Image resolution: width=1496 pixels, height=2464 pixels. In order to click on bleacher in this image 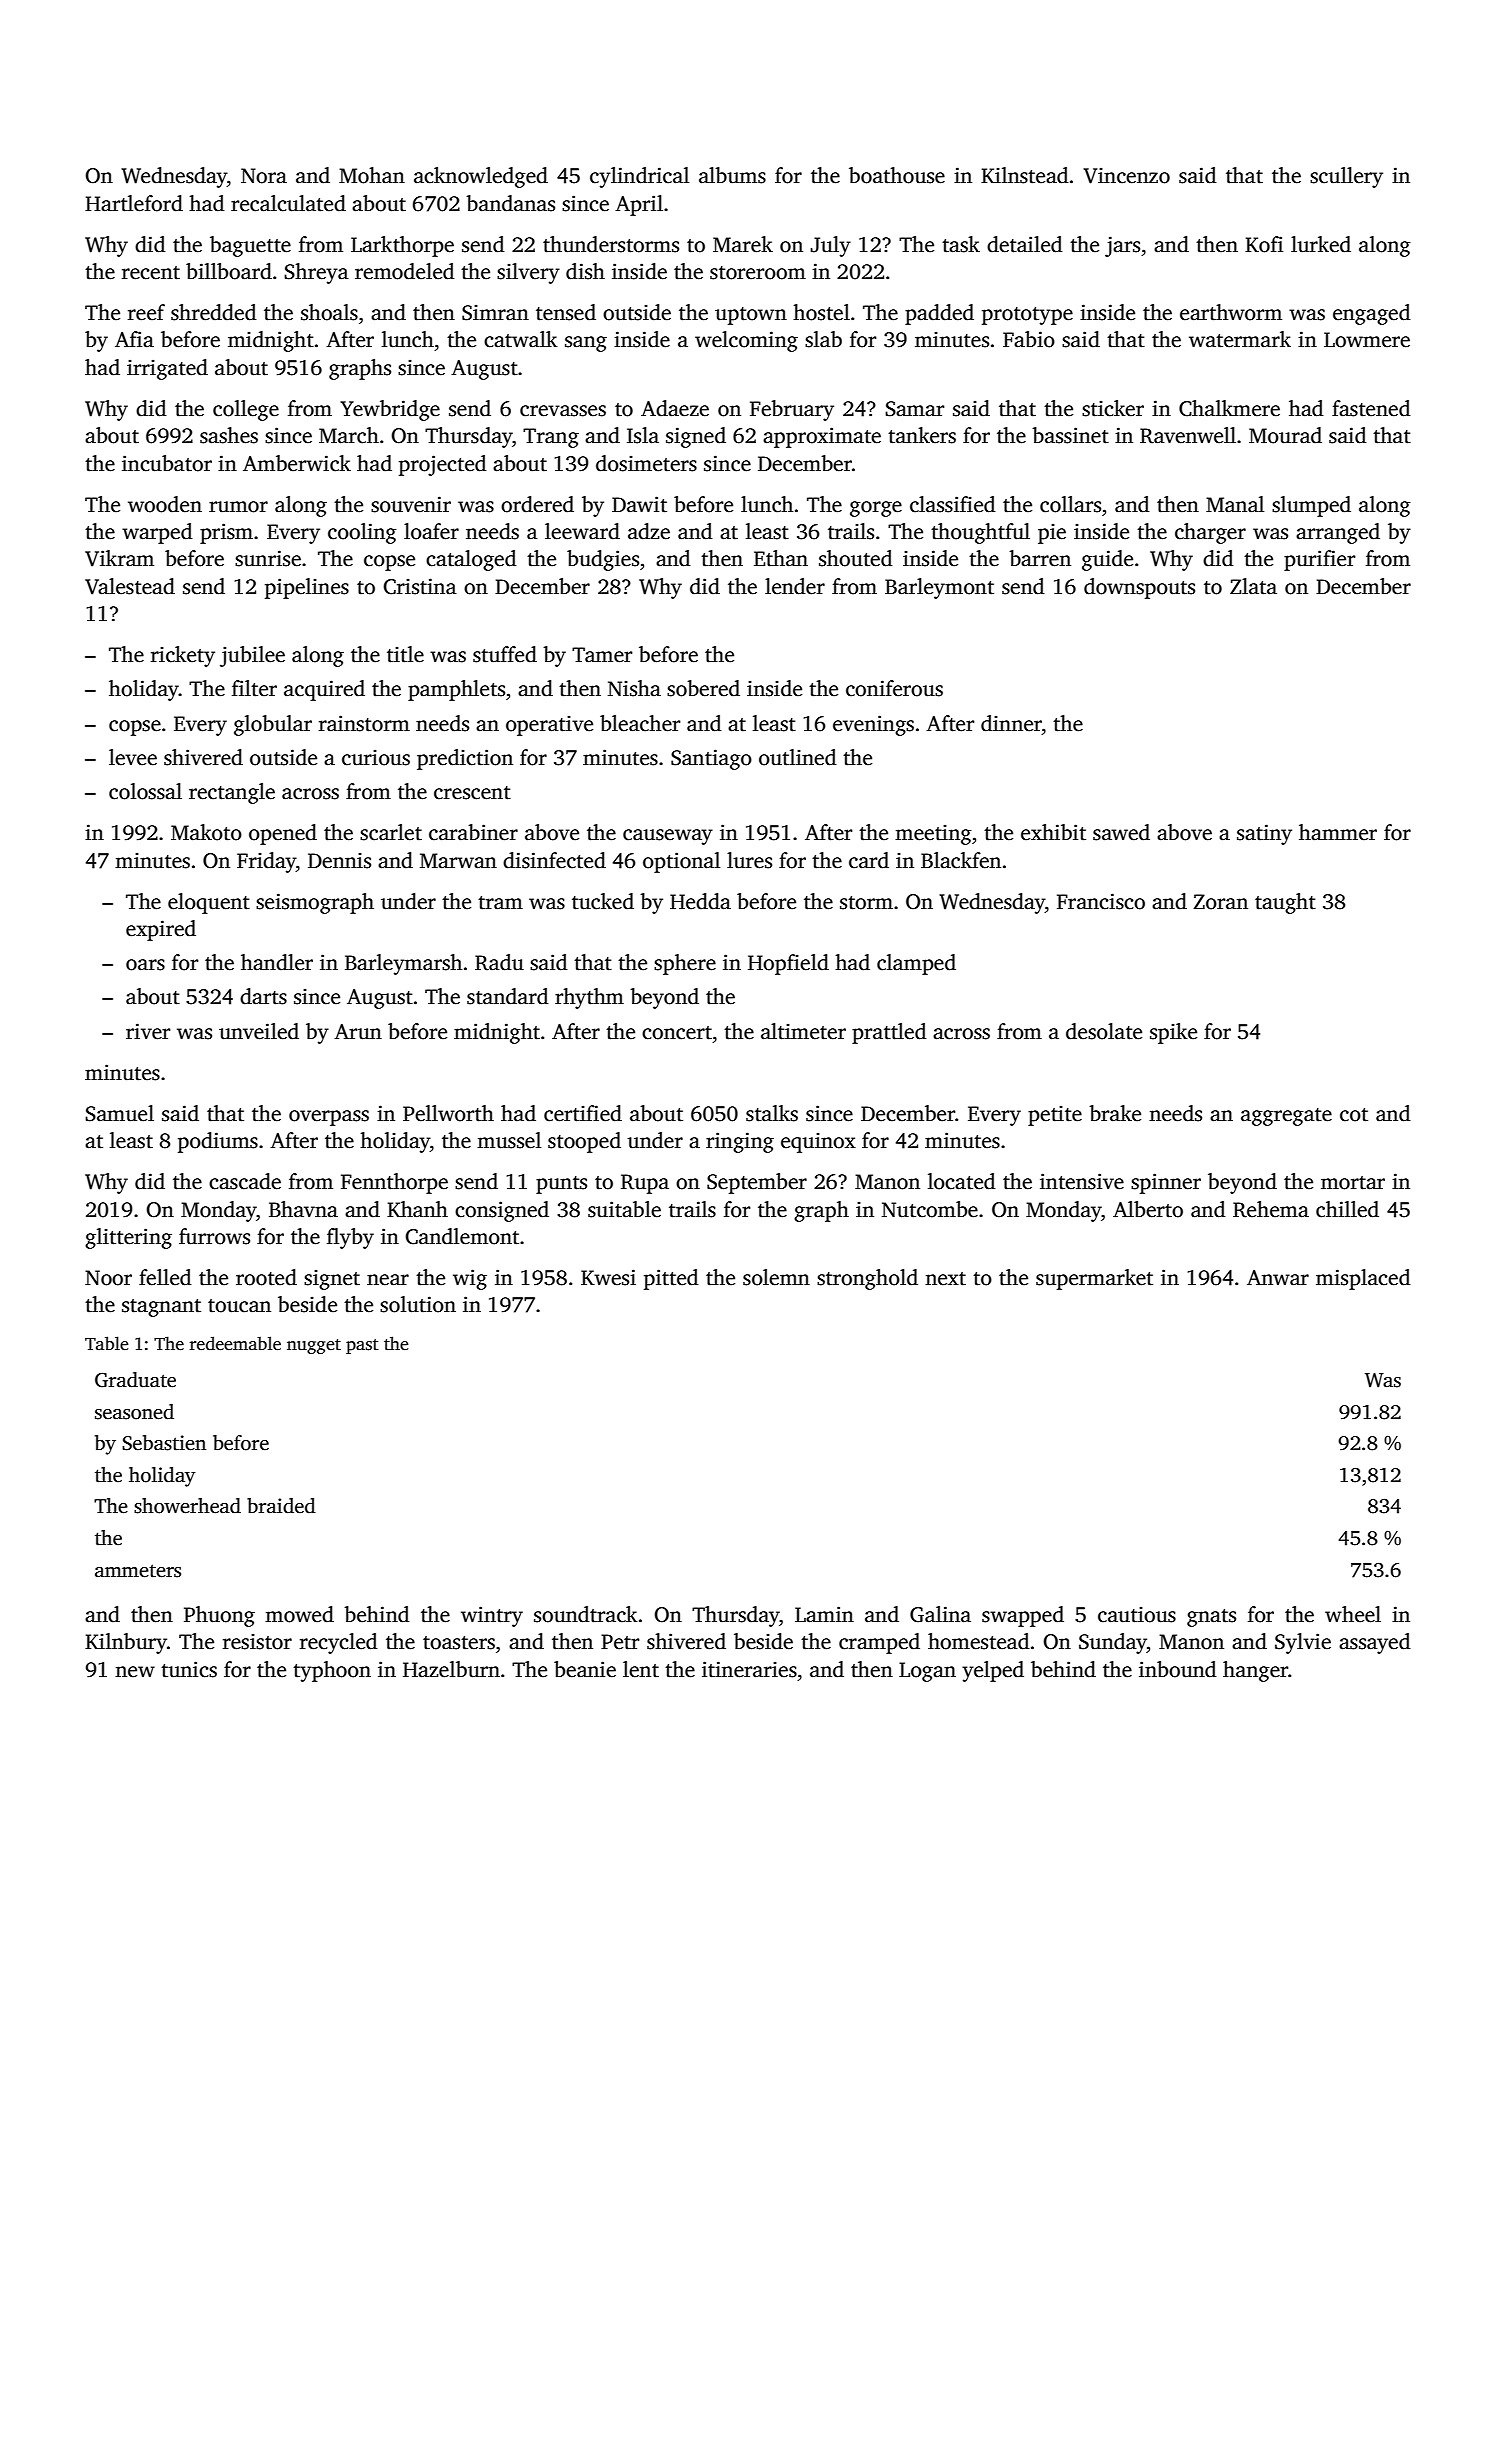, I will do `click(640, 723)`.
